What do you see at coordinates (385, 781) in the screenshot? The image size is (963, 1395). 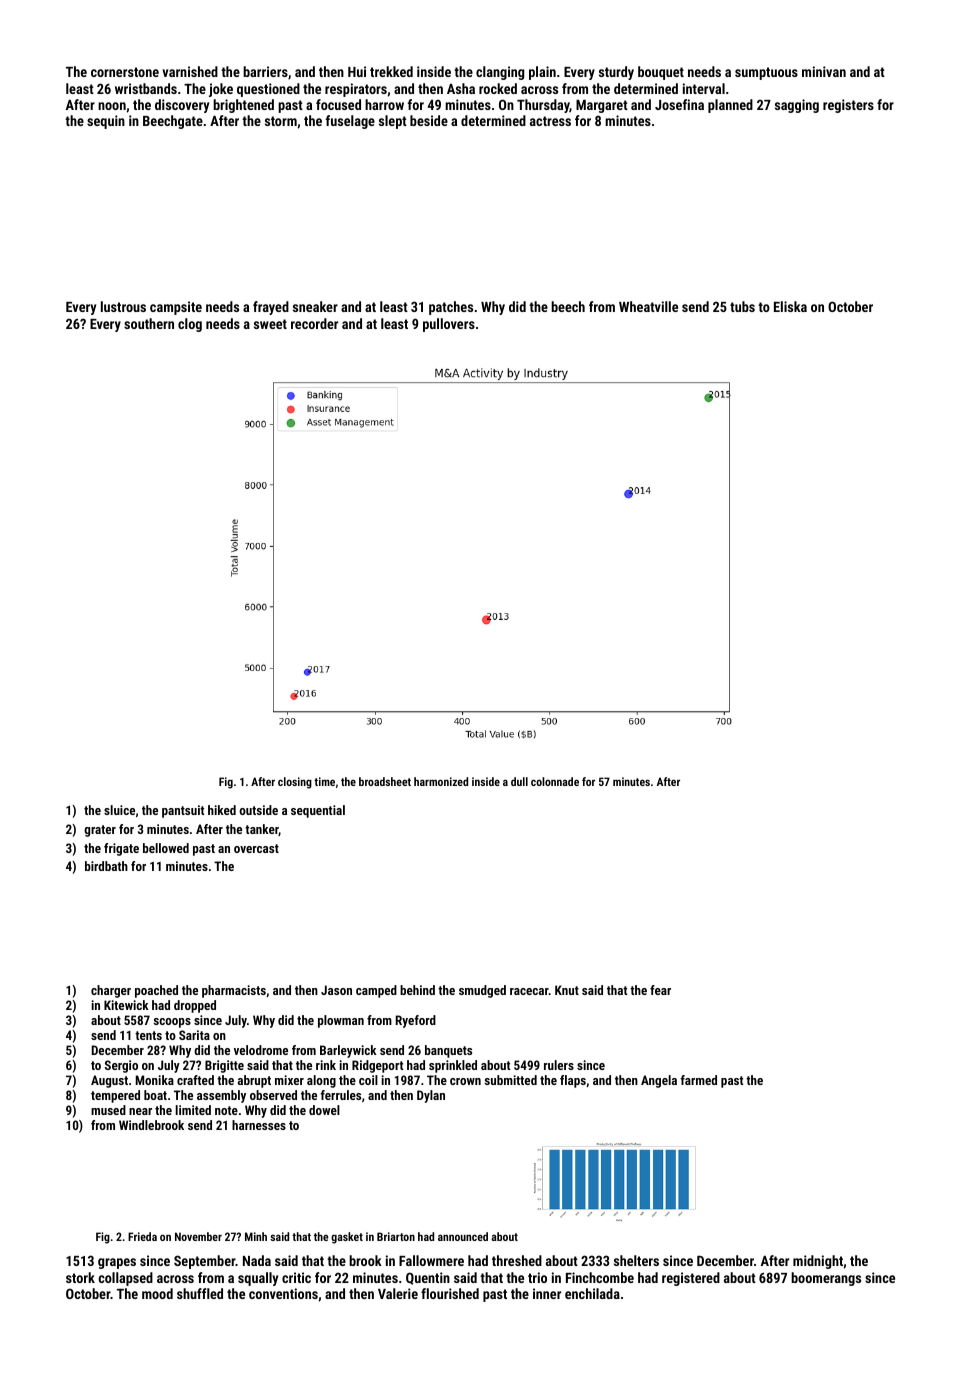 I see `broadsheet` at bounding box center [385, 781].
